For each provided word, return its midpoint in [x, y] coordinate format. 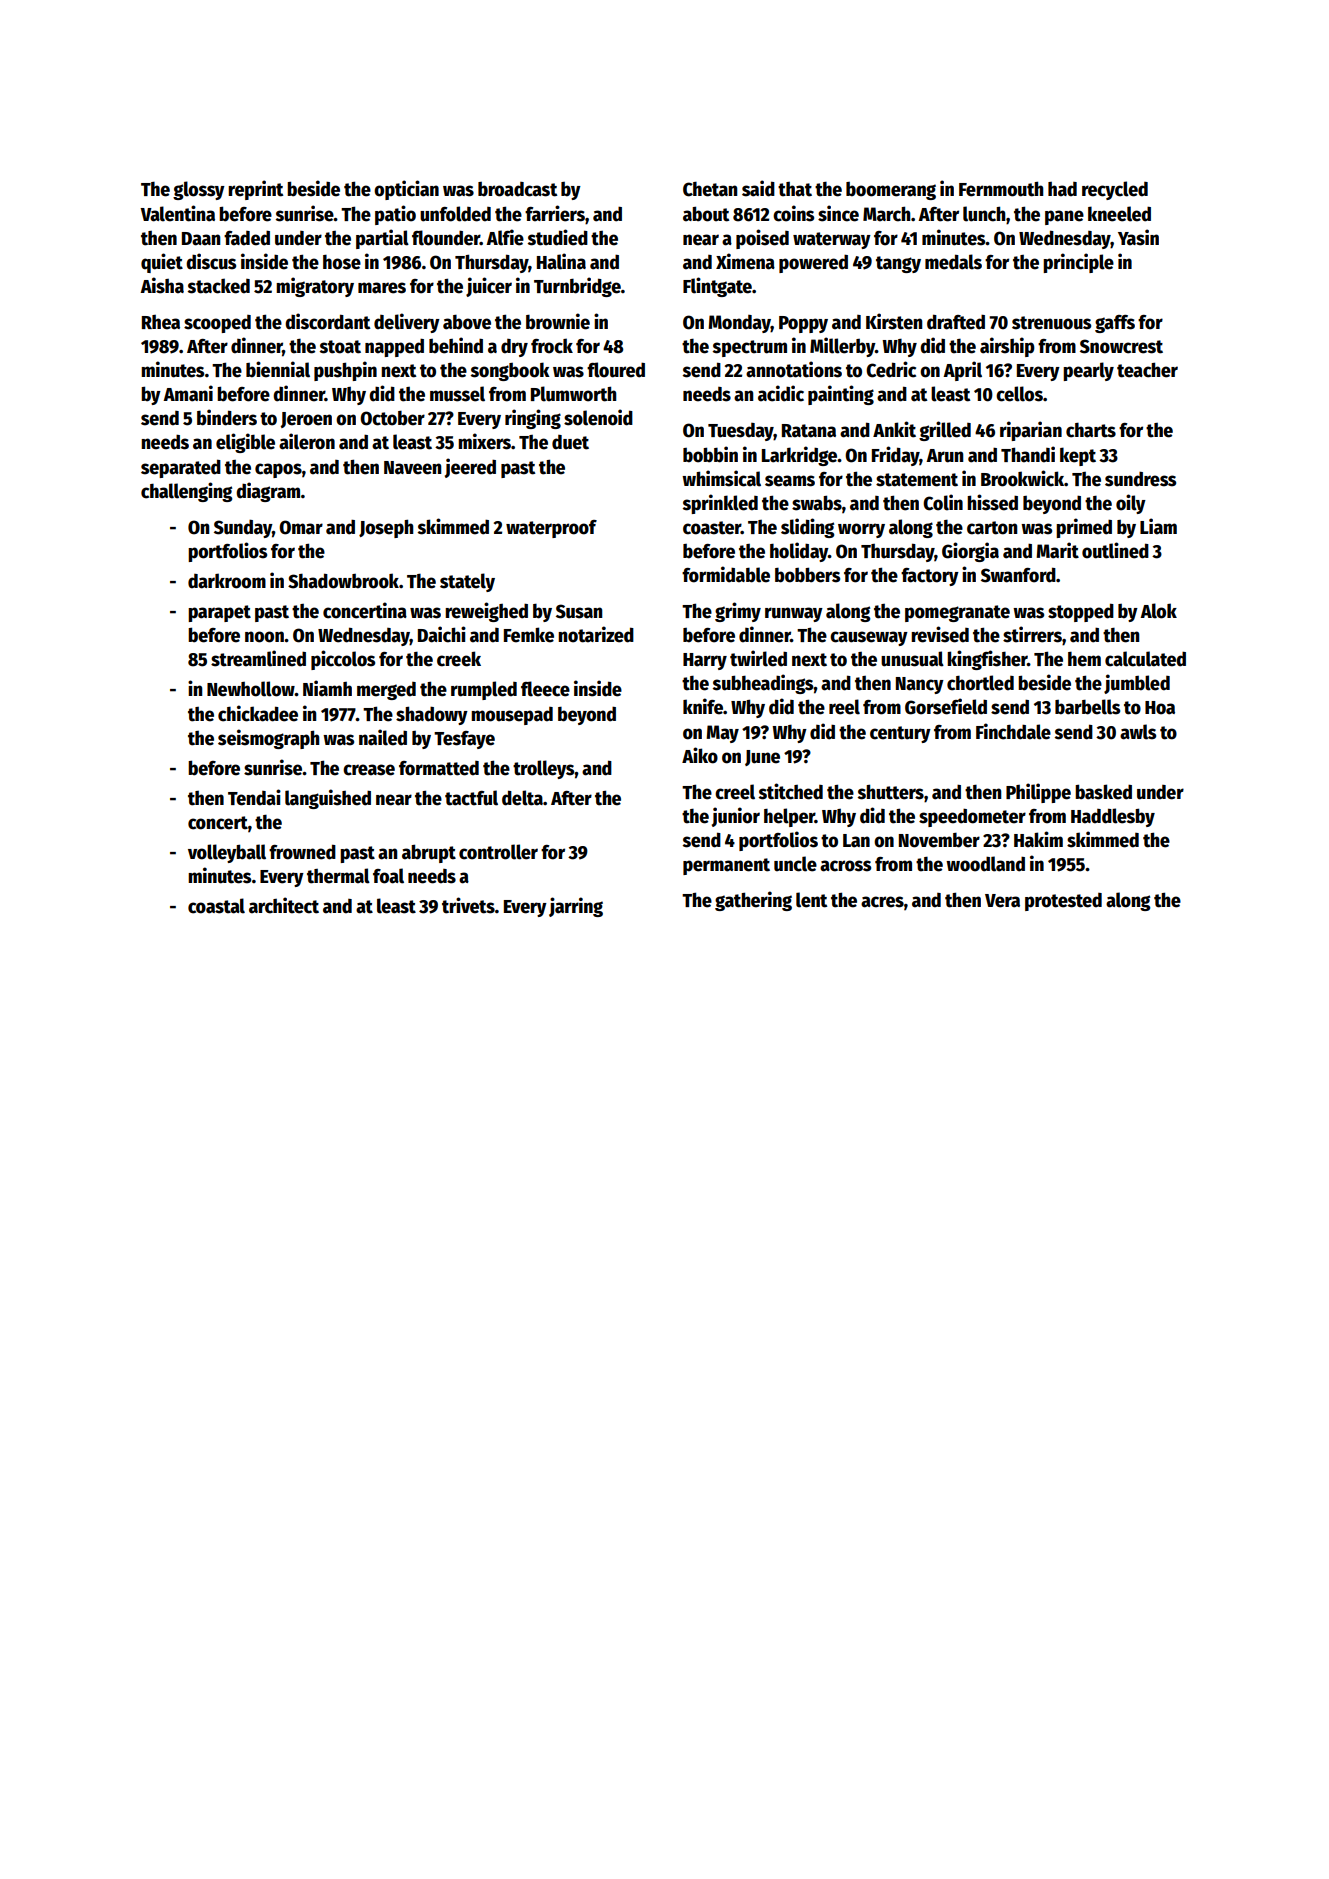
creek [459, 659]
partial [382, 239]
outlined [1115, 550]
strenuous [1051, 323]
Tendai [254, 797]
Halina [561, 261]
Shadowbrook [343, 581]
